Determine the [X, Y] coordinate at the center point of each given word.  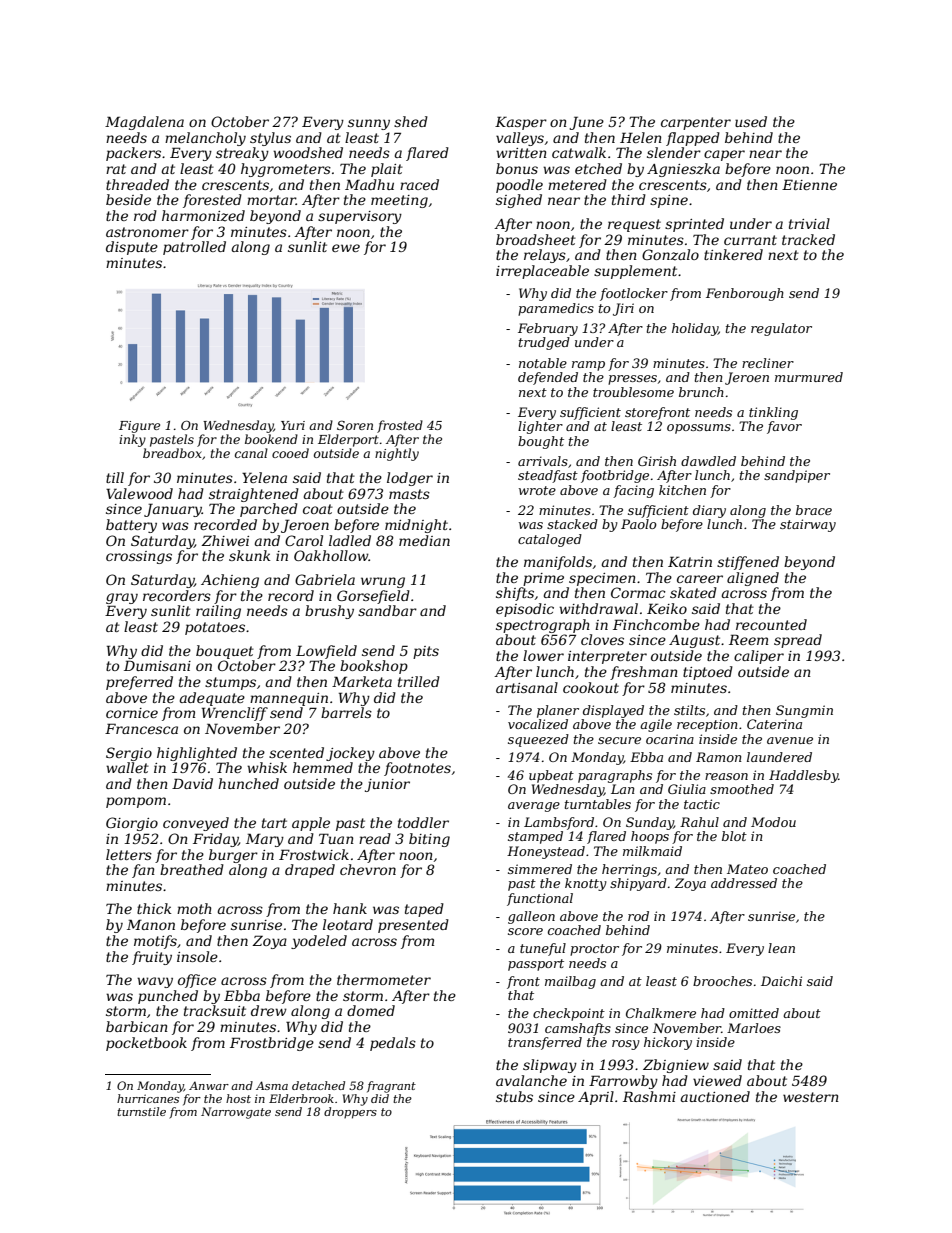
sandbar [387, 610]
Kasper [521, 123]
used [751, 121]
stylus [270, 139]
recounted [771, 624]
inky [132, 440]
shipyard [638, 884]
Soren [355, 425]
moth [194, 908]
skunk [250, 555]
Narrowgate [236, 1113]
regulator [781, 329]
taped [424, 910]
